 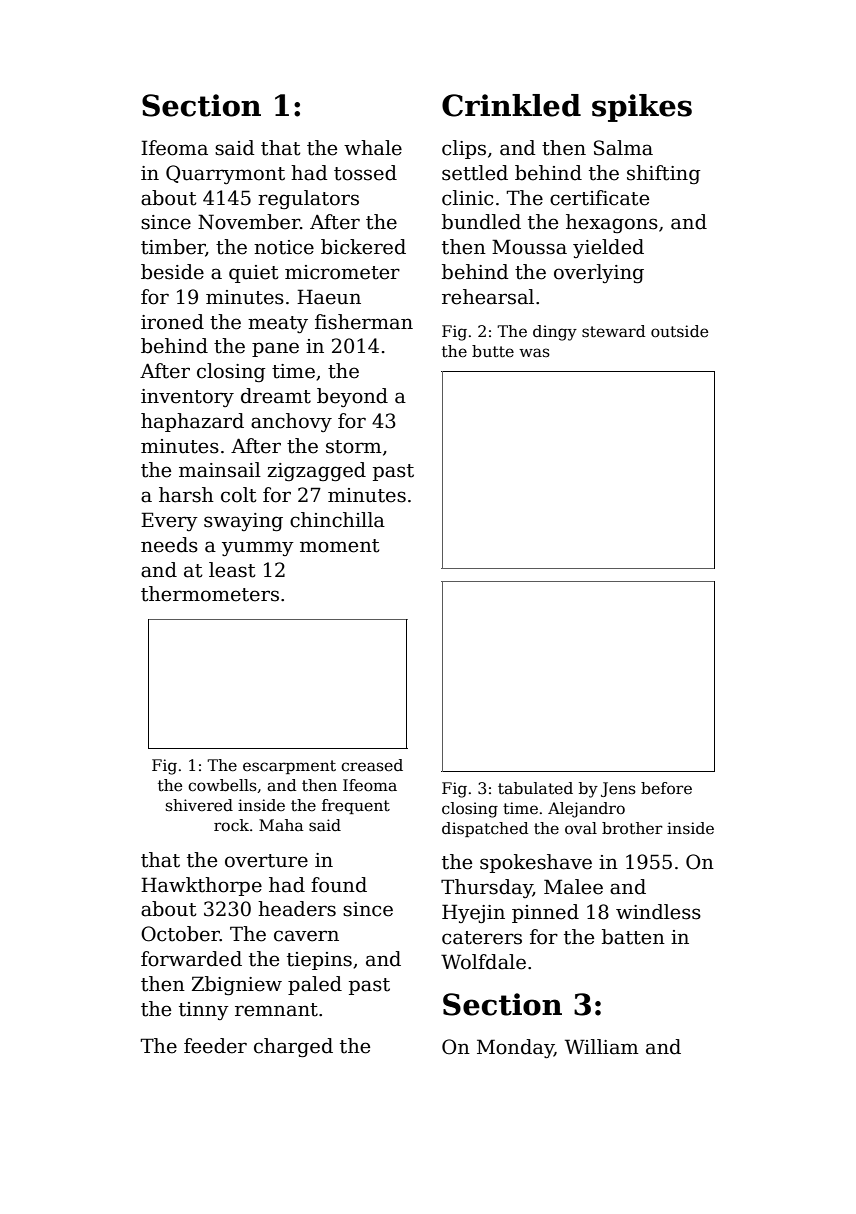 I want to click on creased, so click(x=372, y=765).
